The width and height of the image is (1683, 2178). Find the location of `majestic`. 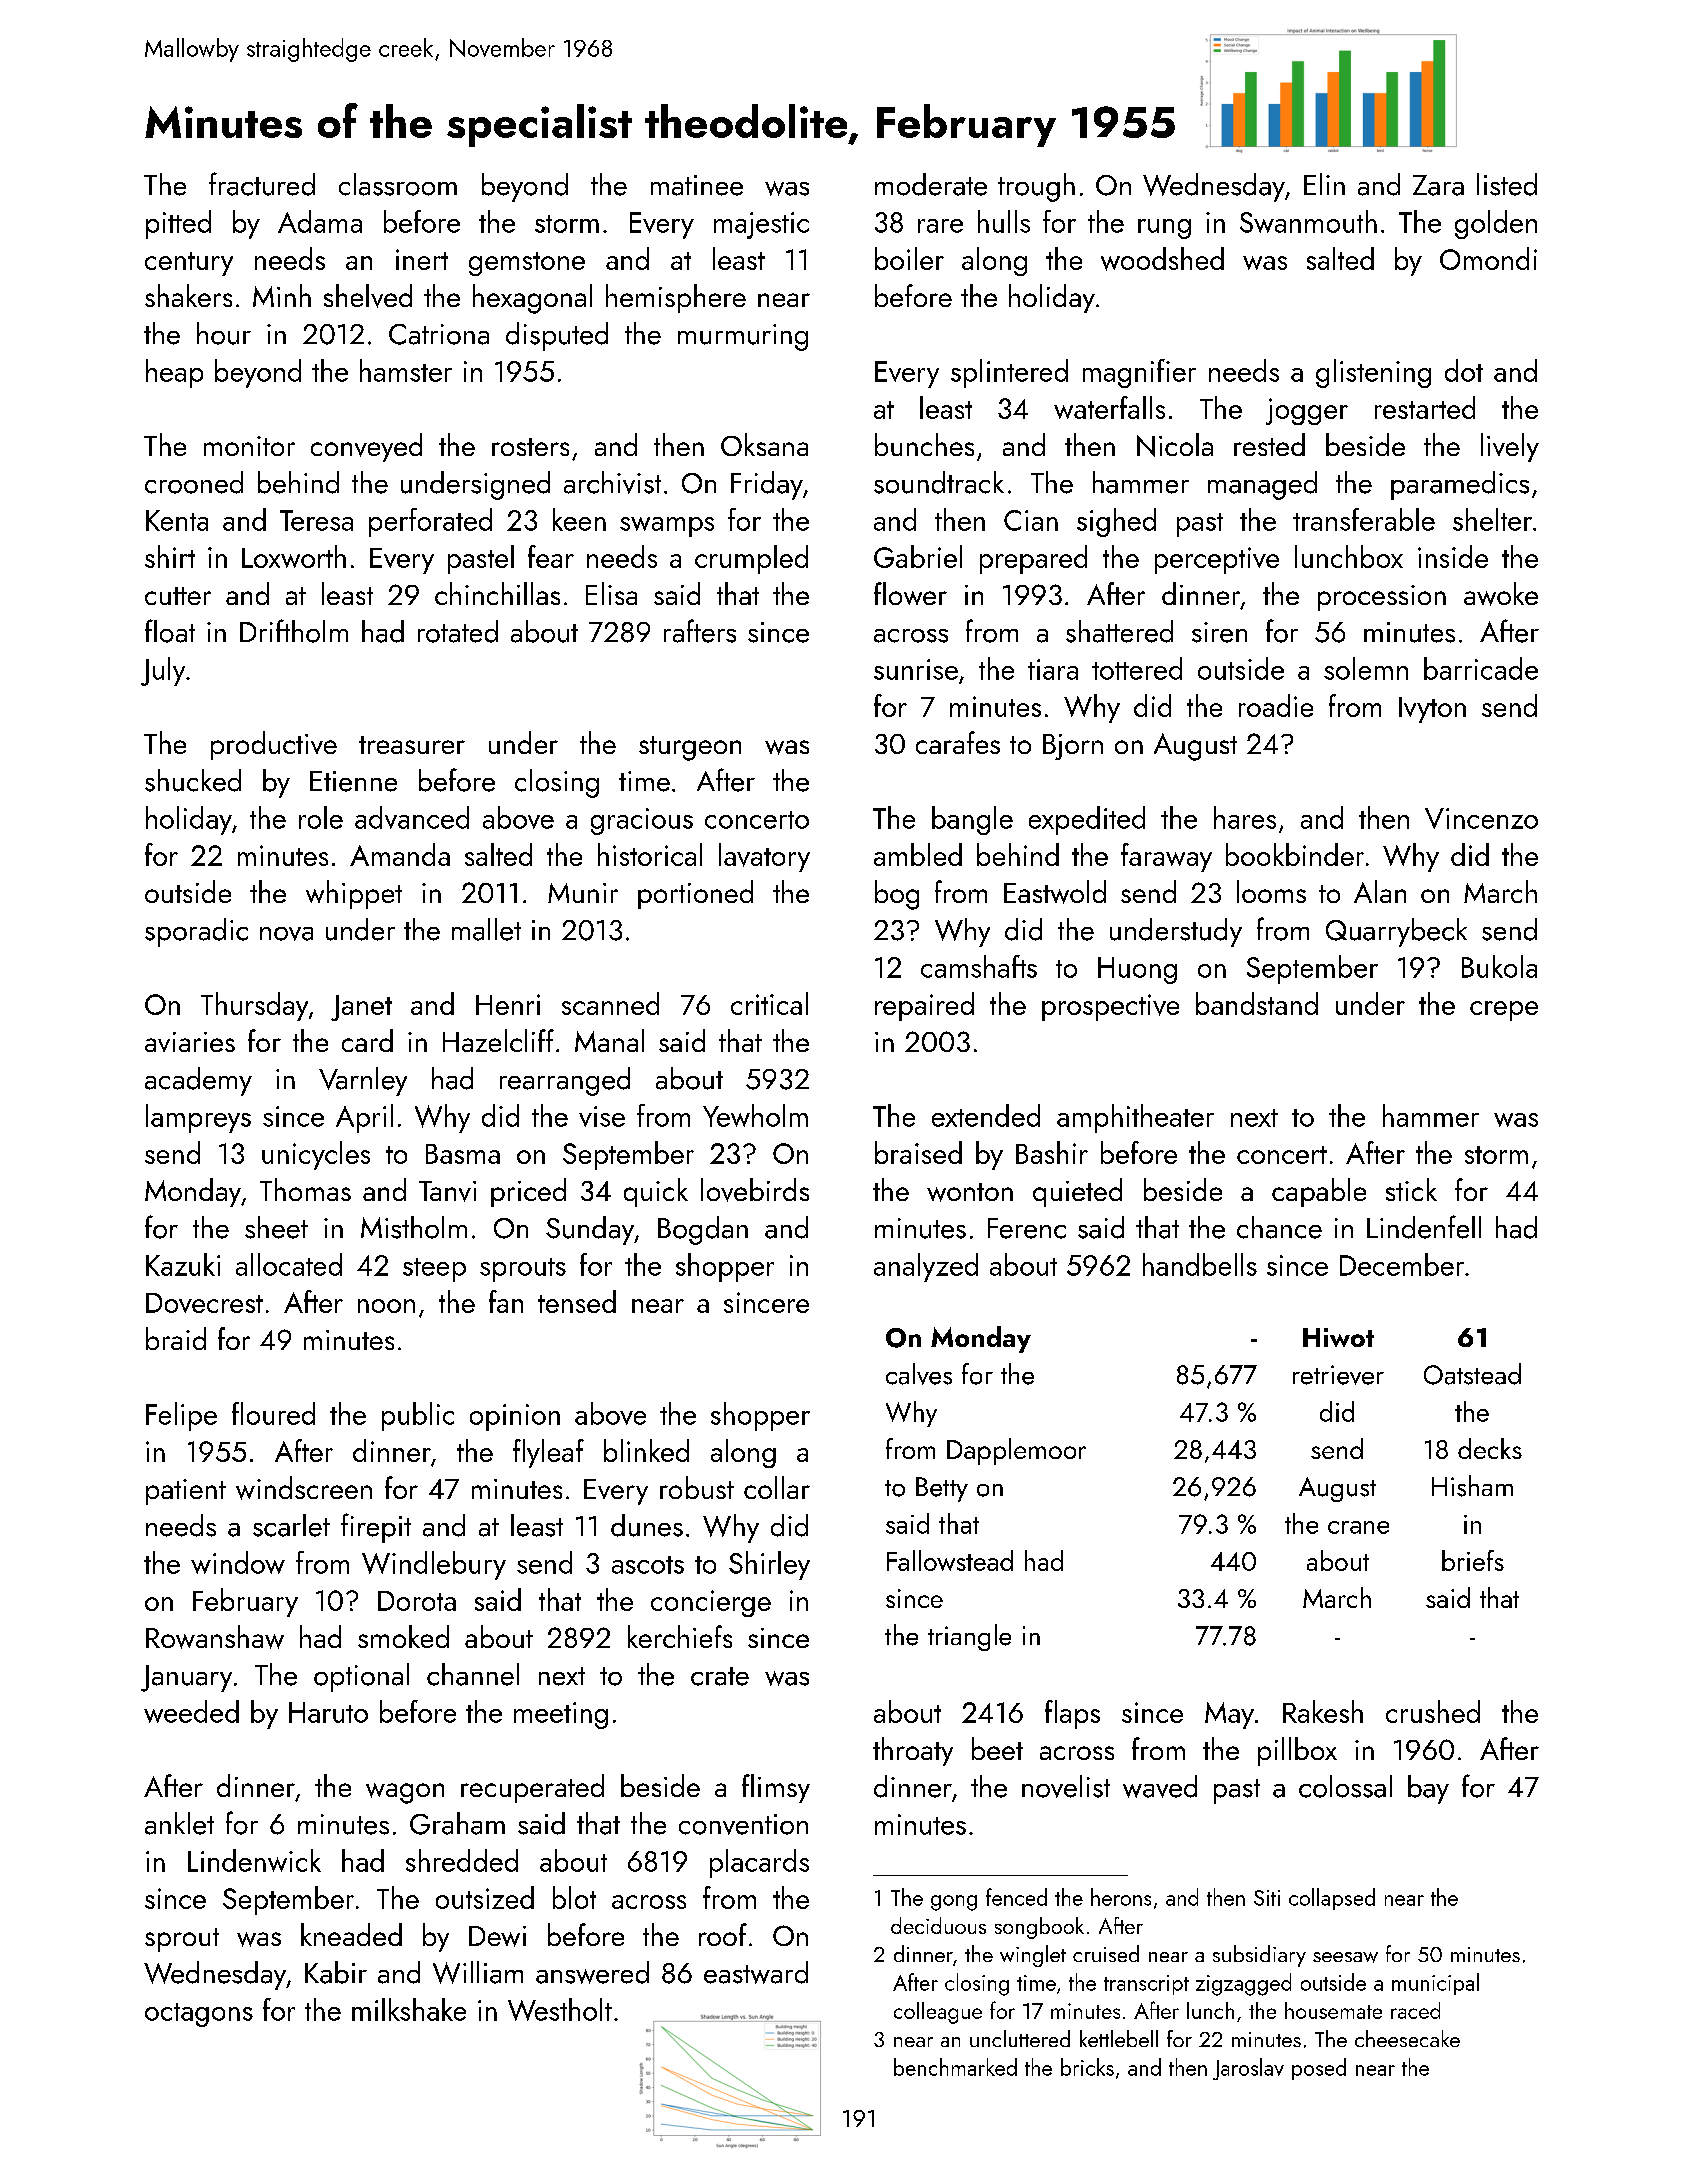

majestic is located at coordinates (761, 225).
